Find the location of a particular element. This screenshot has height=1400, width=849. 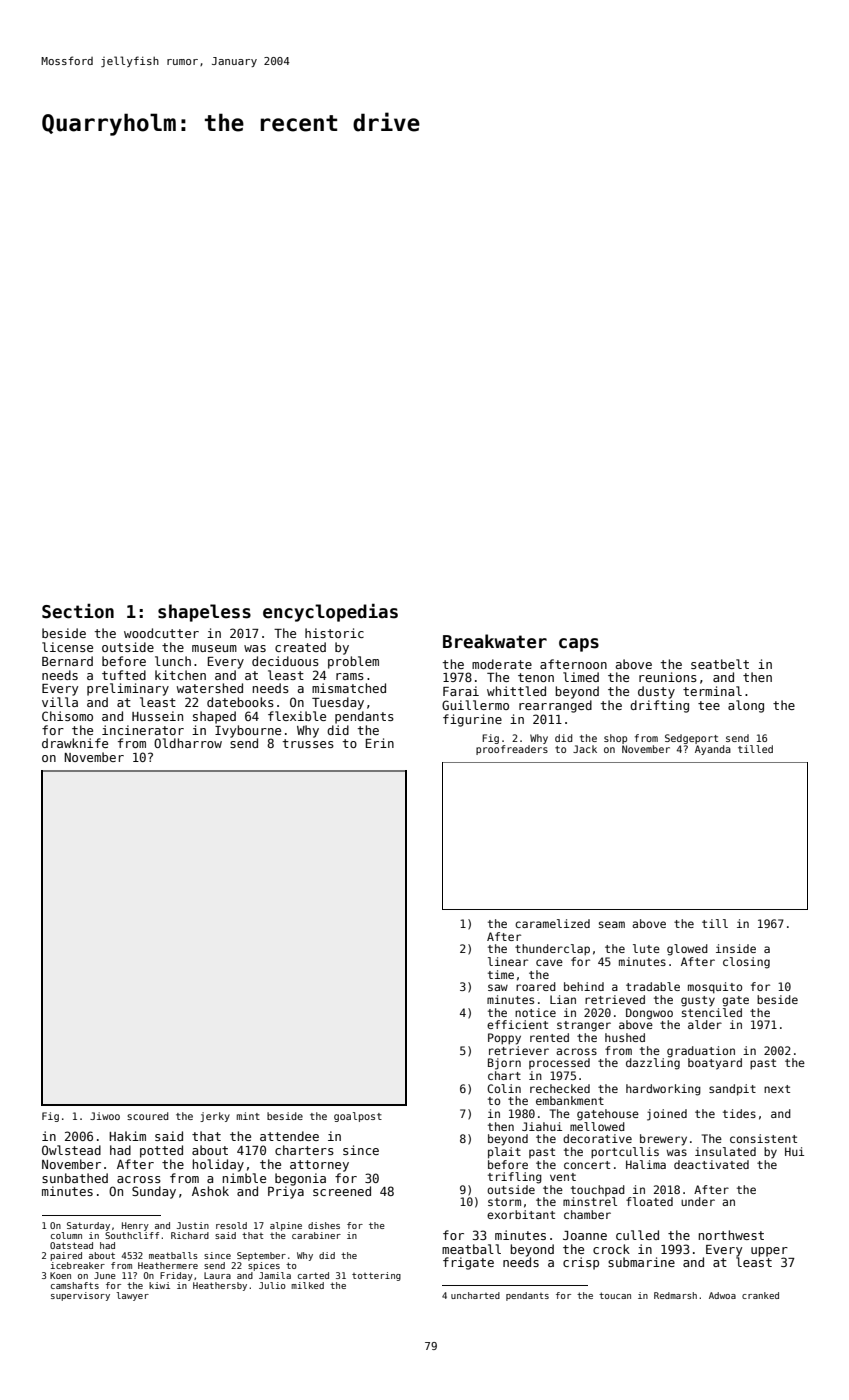

trusses is located at coordinates (308, 743).
